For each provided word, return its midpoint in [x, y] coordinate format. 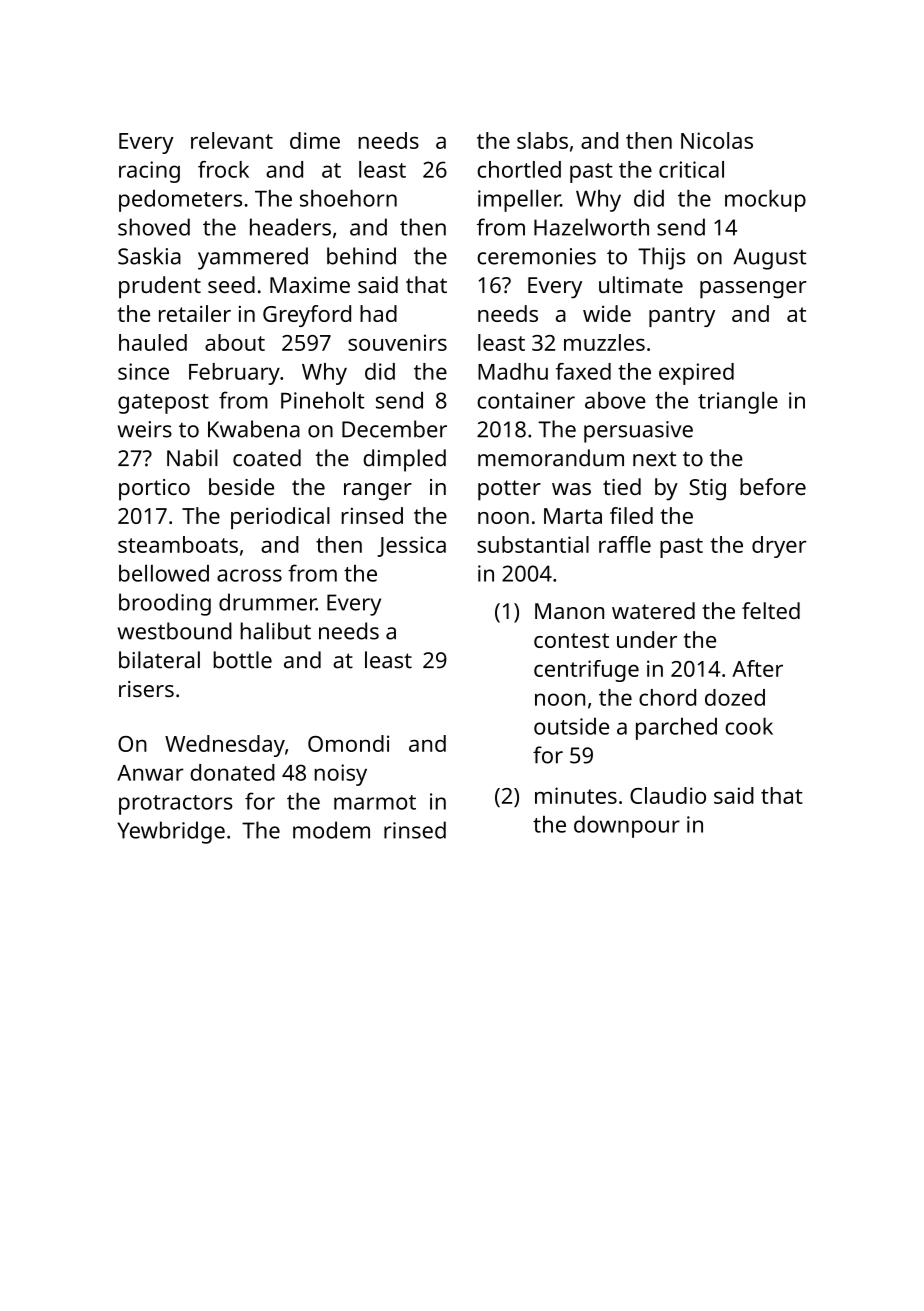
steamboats [178, 544]
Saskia [149, 256]
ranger [378, 492]
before [773, 486]
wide [607, 313]
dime [315, 140]
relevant [232, 140]
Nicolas [717, 140]
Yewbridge [171, 832]
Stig [707, 490]
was [571, 489]
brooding [165, 604]
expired [696, 374]
